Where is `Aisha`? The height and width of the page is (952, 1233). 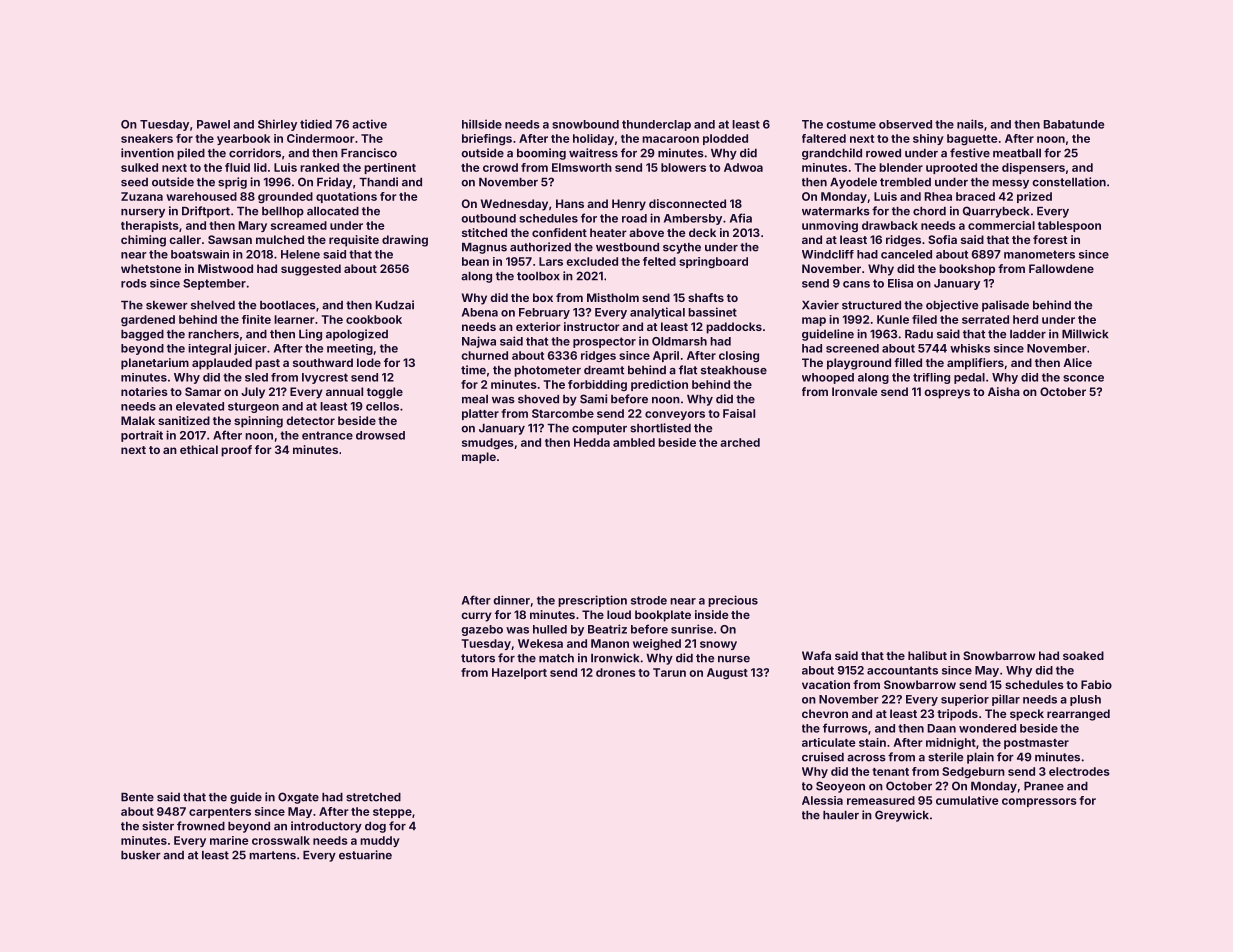
Aisha is located at coordinates (1004, 391).
